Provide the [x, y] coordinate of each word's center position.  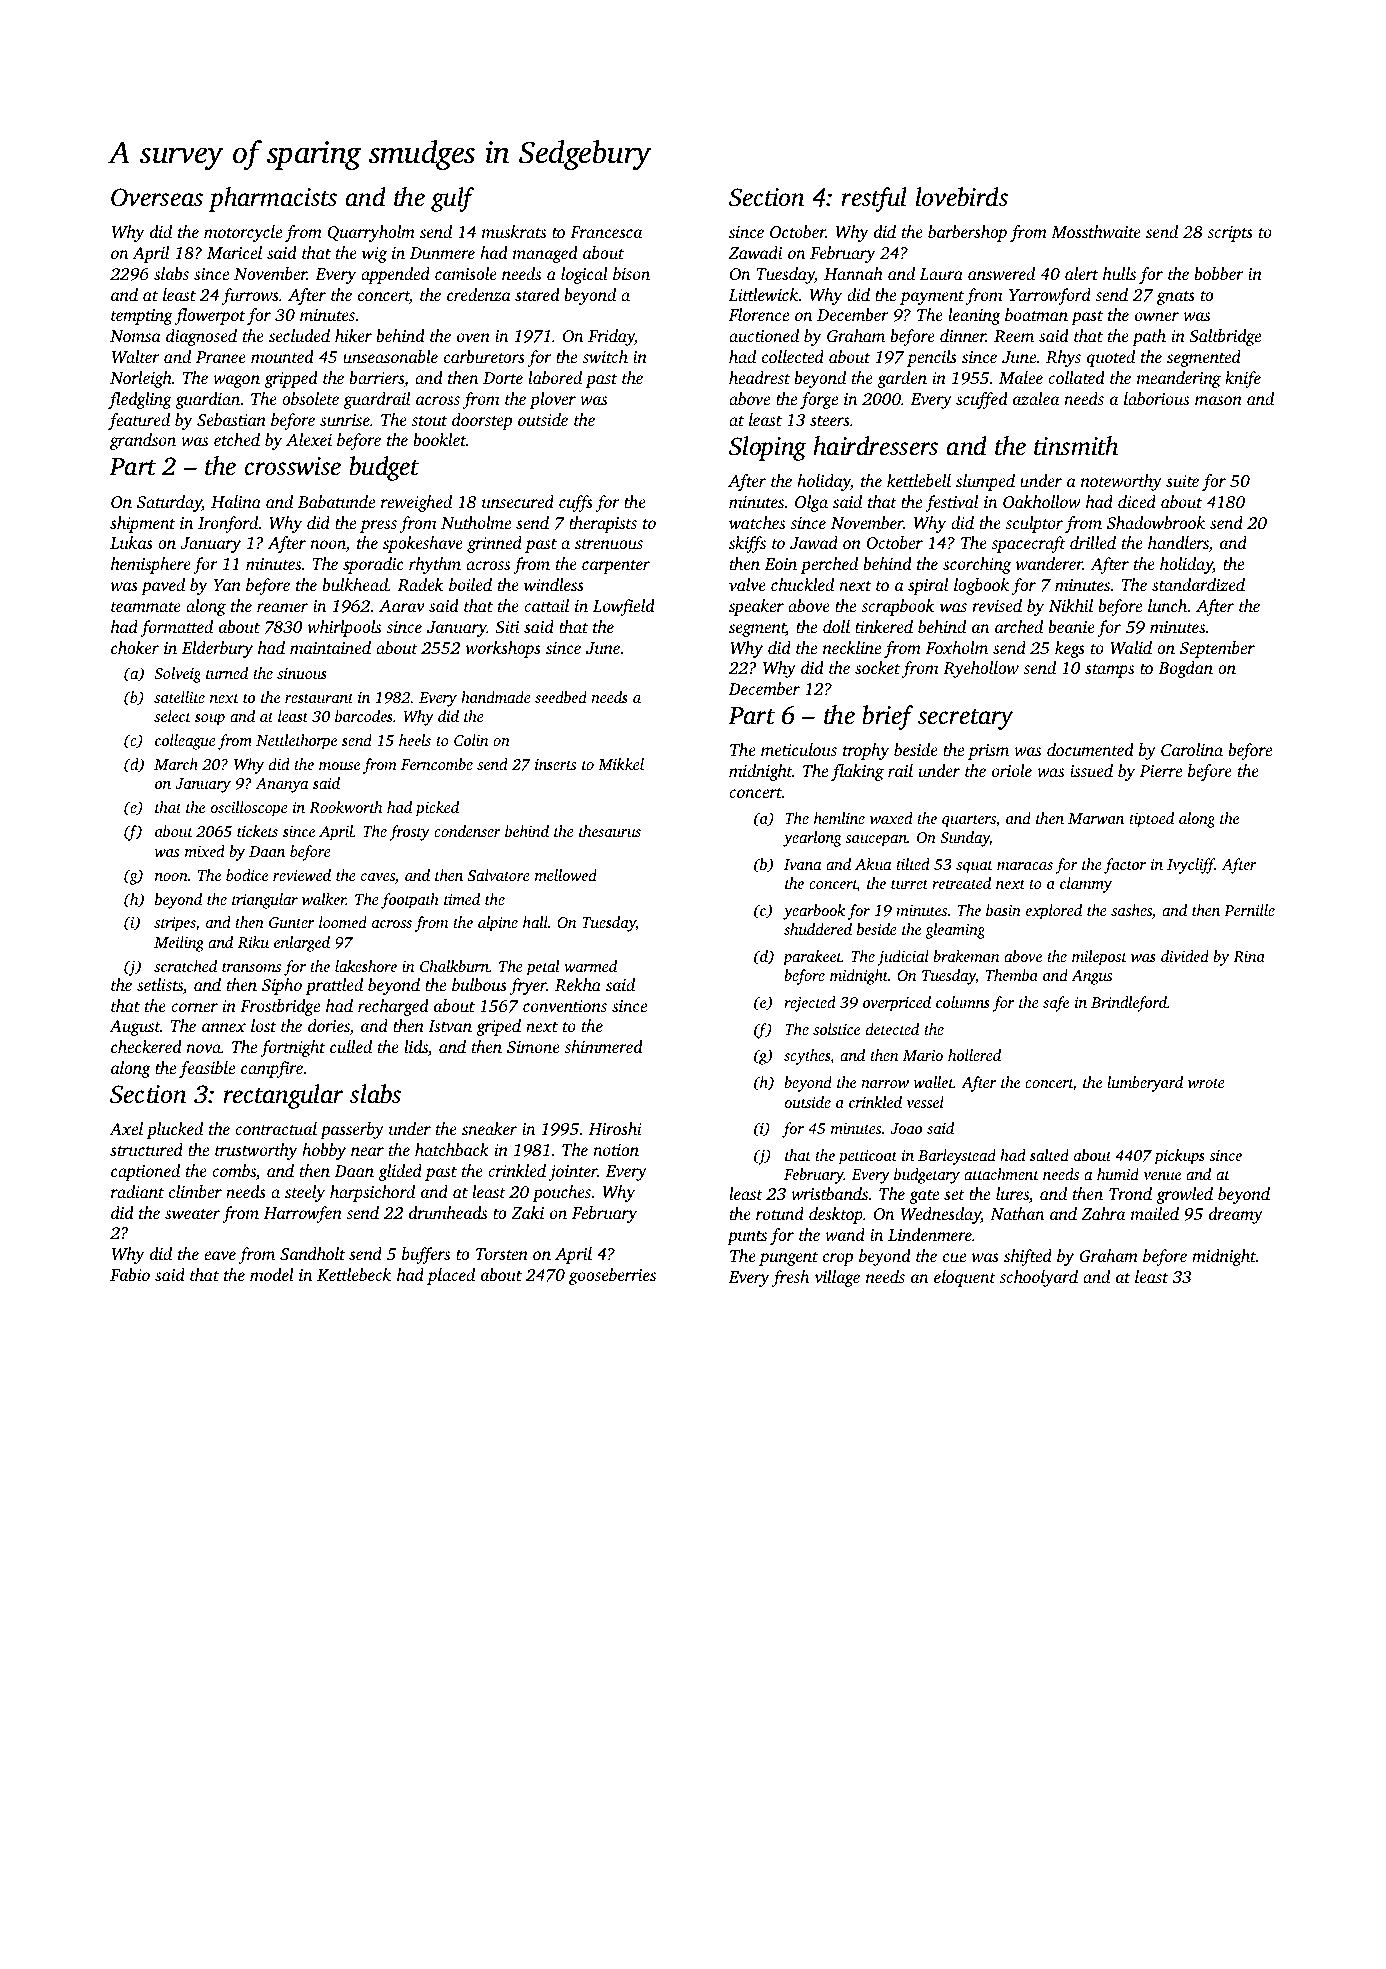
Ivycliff [1191, 866]
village [837, 1278]
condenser [467, 831]
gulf [452, 199]
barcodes [364, 716]
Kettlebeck [354, 1275]
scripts [1230, 234]
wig [374, 255]
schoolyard [1038, 1278]
